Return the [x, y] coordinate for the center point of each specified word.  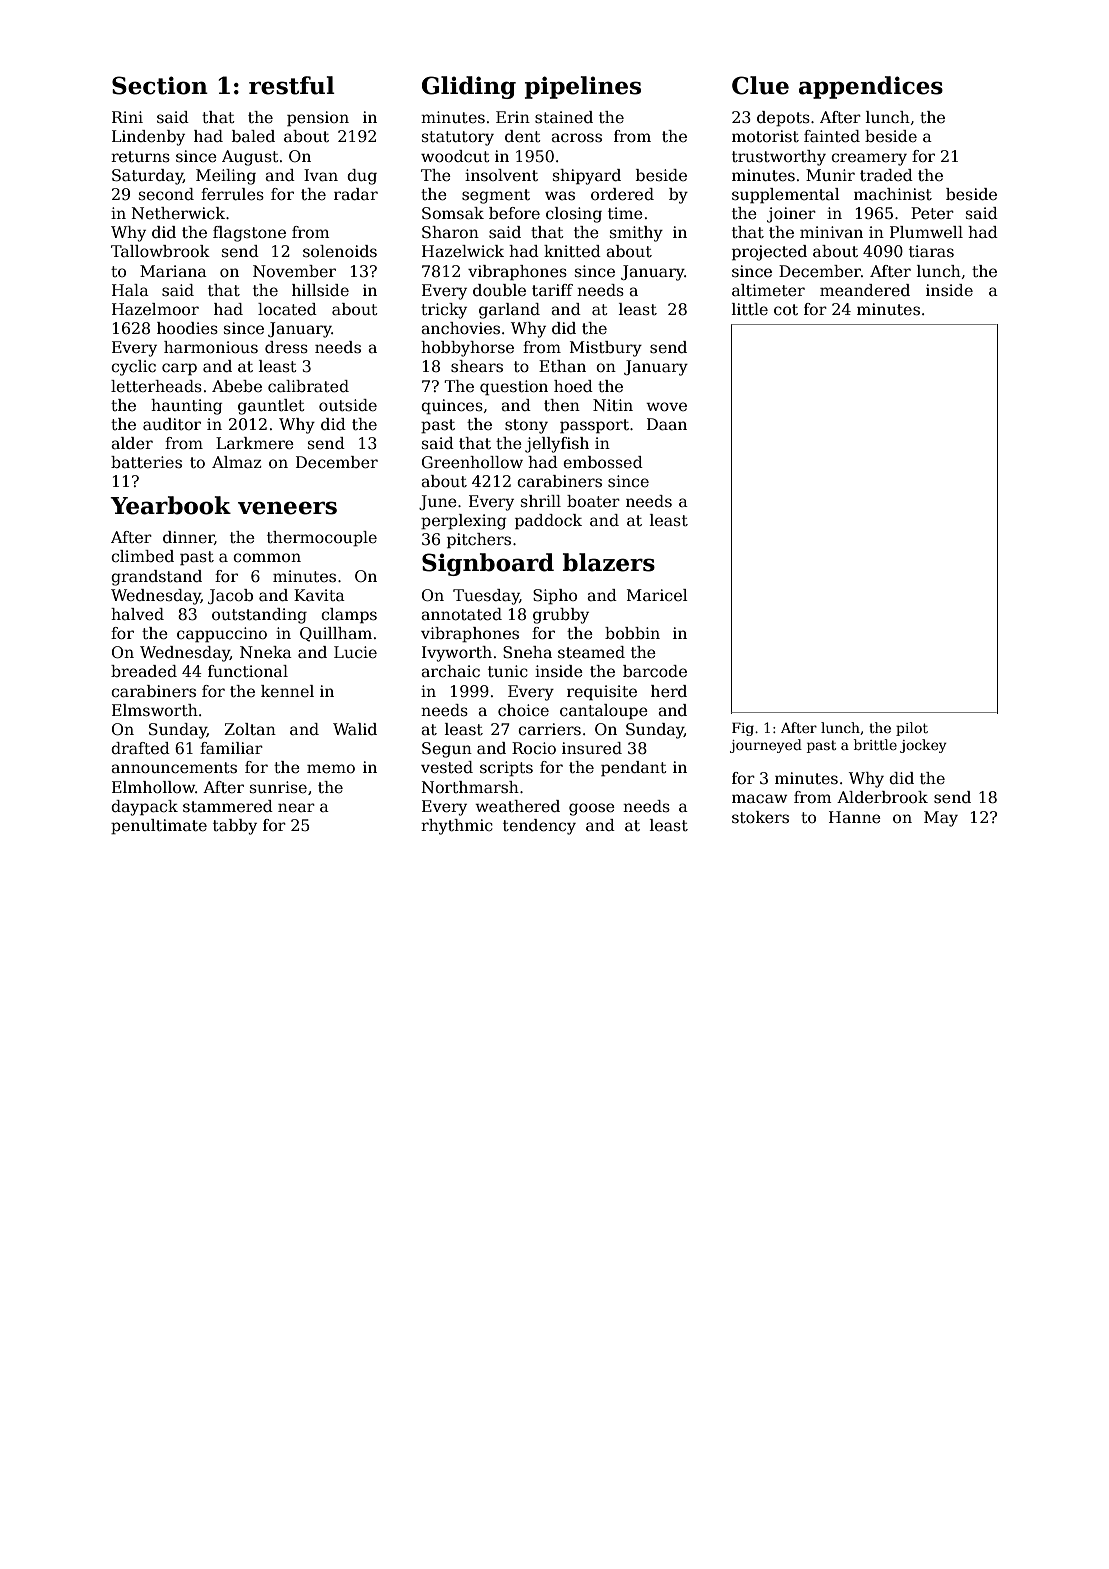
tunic [508, 671]
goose [592, 809]
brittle [875, 744]
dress [286, 347]
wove [666, 406]
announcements [174, 768]
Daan [667, 424]
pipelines [583, 87]
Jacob [230, 596]
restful [292, 85]
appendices [871, 87]
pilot [912, 729]
